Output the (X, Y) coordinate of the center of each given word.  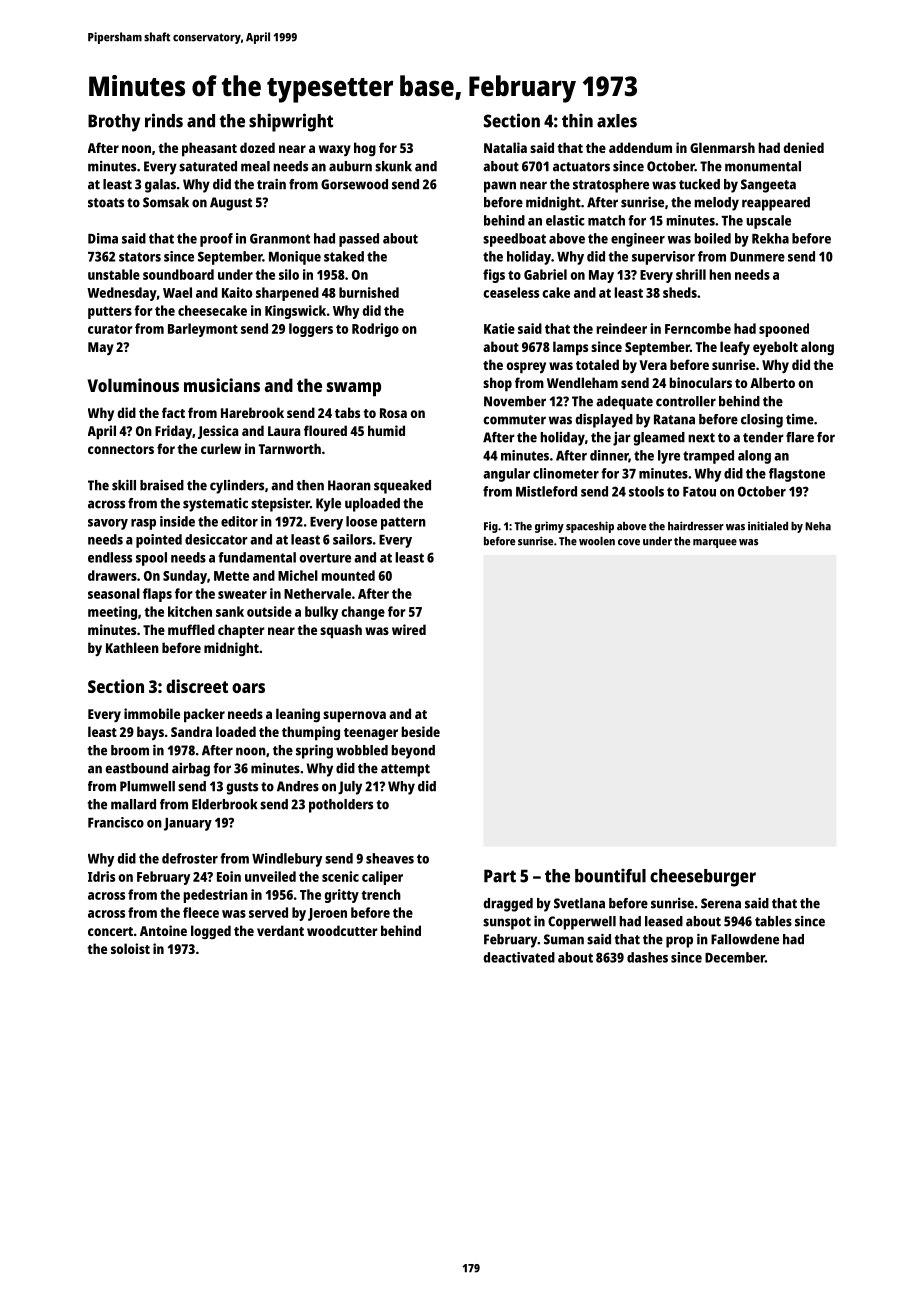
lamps (570, 348)
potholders (341, 806)
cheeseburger (703, 878)
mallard (133, 804)
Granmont (280, 238)
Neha (818, 526)
